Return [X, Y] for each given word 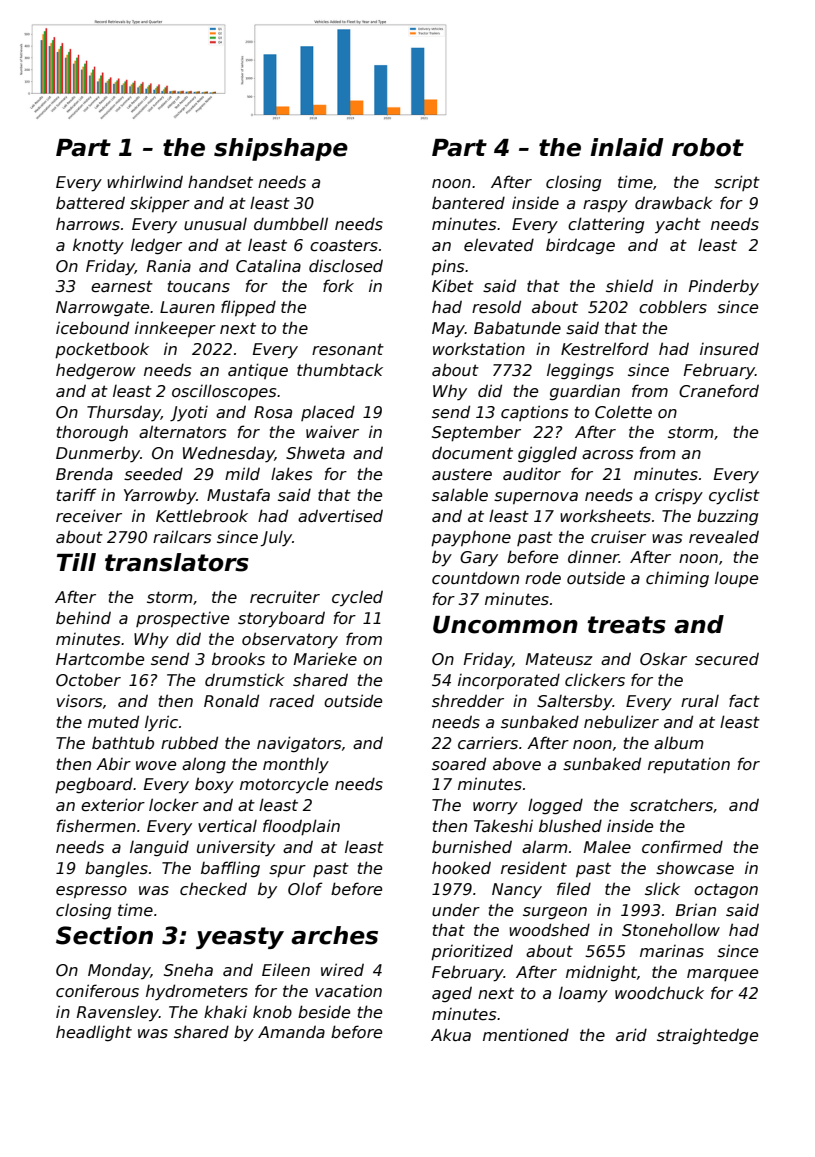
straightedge [707, 1036]
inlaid [627, 147]
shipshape [281, 149]
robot [708, 147]
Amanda [291, 1031]
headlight [94, 1033]
